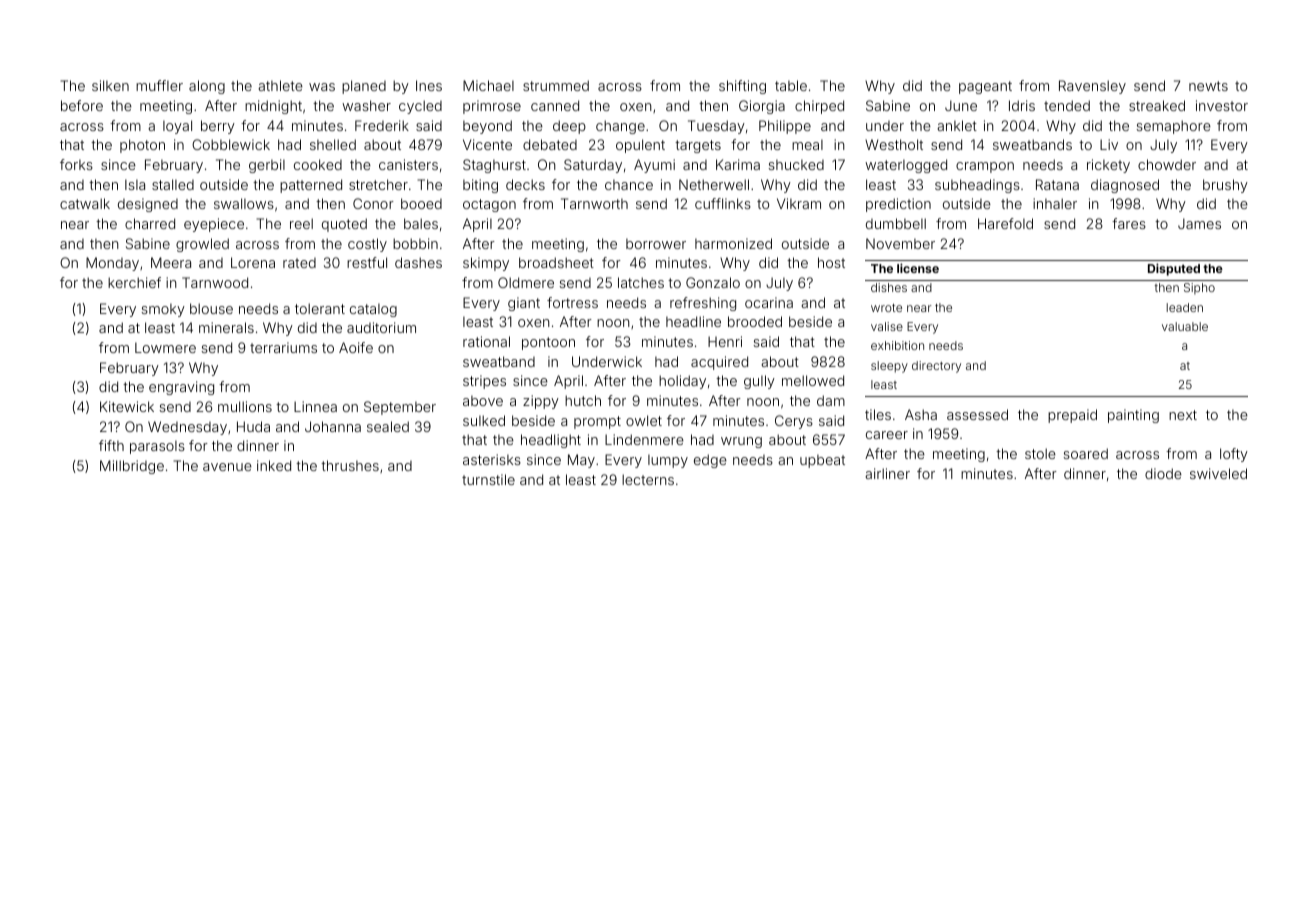  Describe the element at coordinates (1185, 326) in the screenshot. I see `valuable` at that location.
